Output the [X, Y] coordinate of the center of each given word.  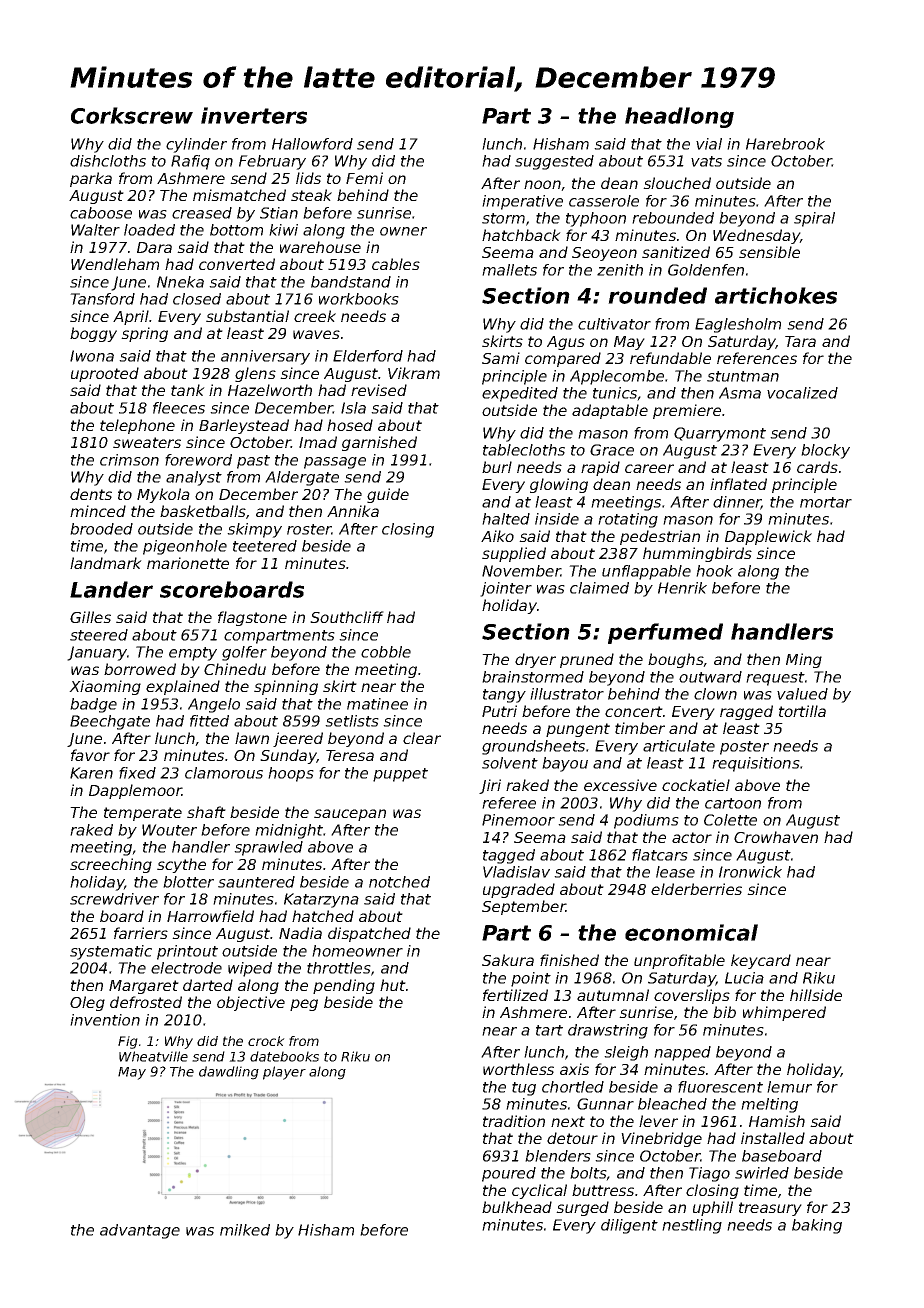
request [775, 679]
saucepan [350, 815]
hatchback [521, 235]
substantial [247, 316]
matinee [377, 704]
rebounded [673, 218]
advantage [140, 1231]
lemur [789, 1087]
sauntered [256, 882]
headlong [679, 117]
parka [91, 179]
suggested [554, 162]
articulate [679, 746]
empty [193, 654]
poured [509, 1174]
